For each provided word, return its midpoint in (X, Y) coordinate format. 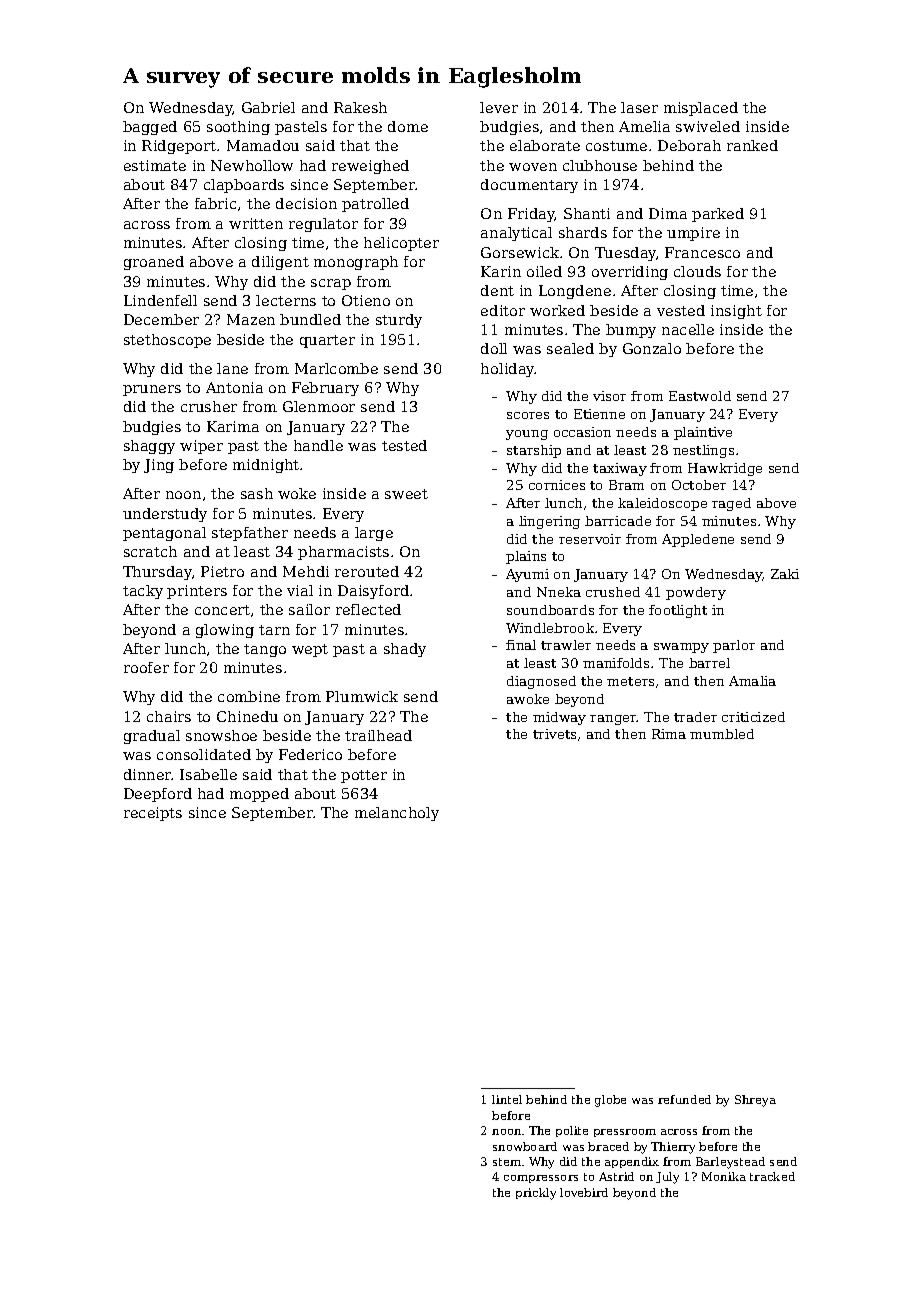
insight (736, 312)
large (374, 534)
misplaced (701, 109)
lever (499, 107)
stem (507, 1162)
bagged (150, 128)
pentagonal (164, 534)
